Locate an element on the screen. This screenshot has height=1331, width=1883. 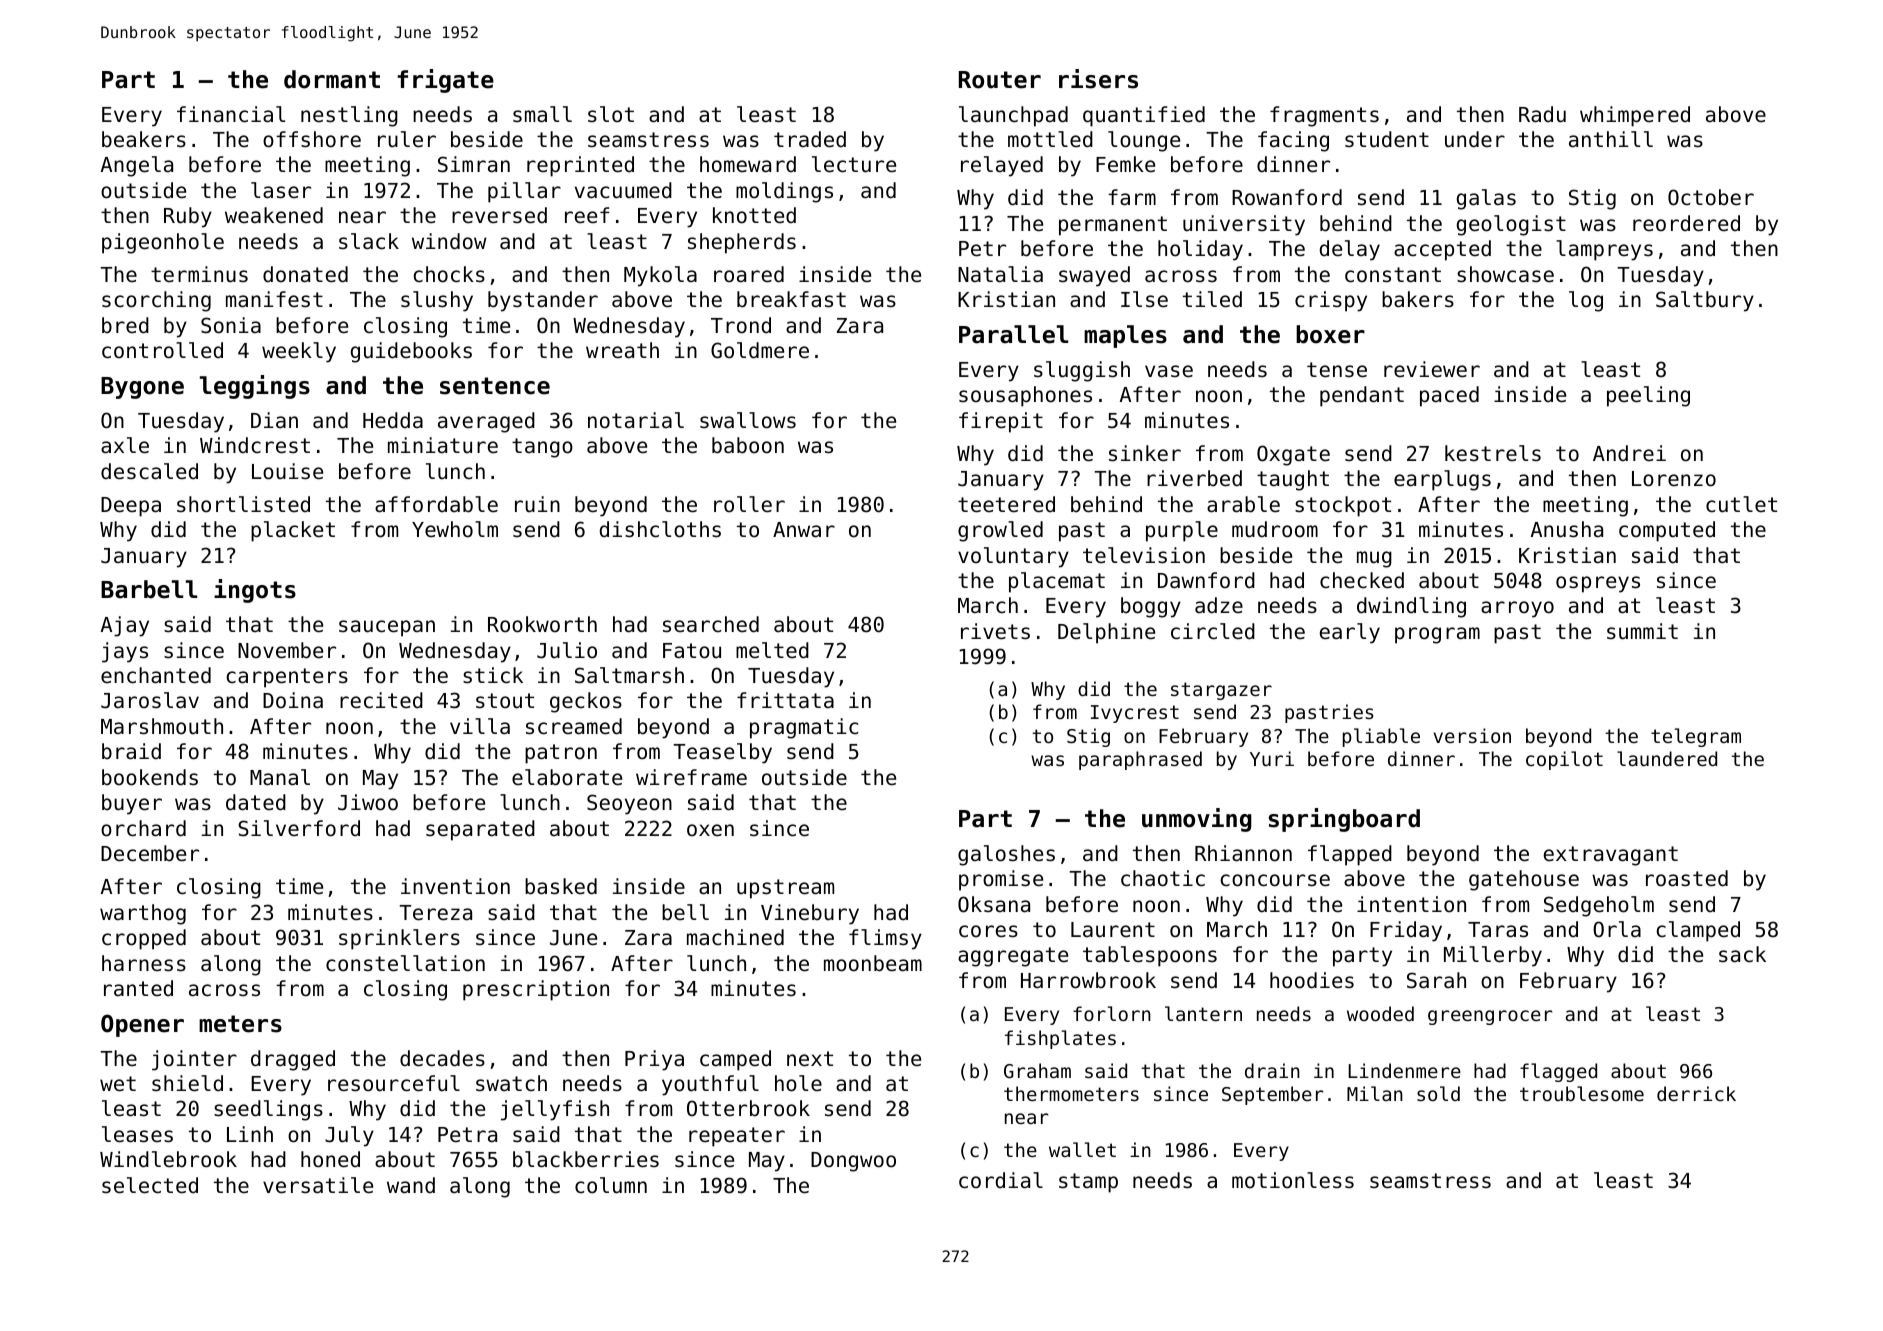
shepherds is located at coordinates (742, 243).
